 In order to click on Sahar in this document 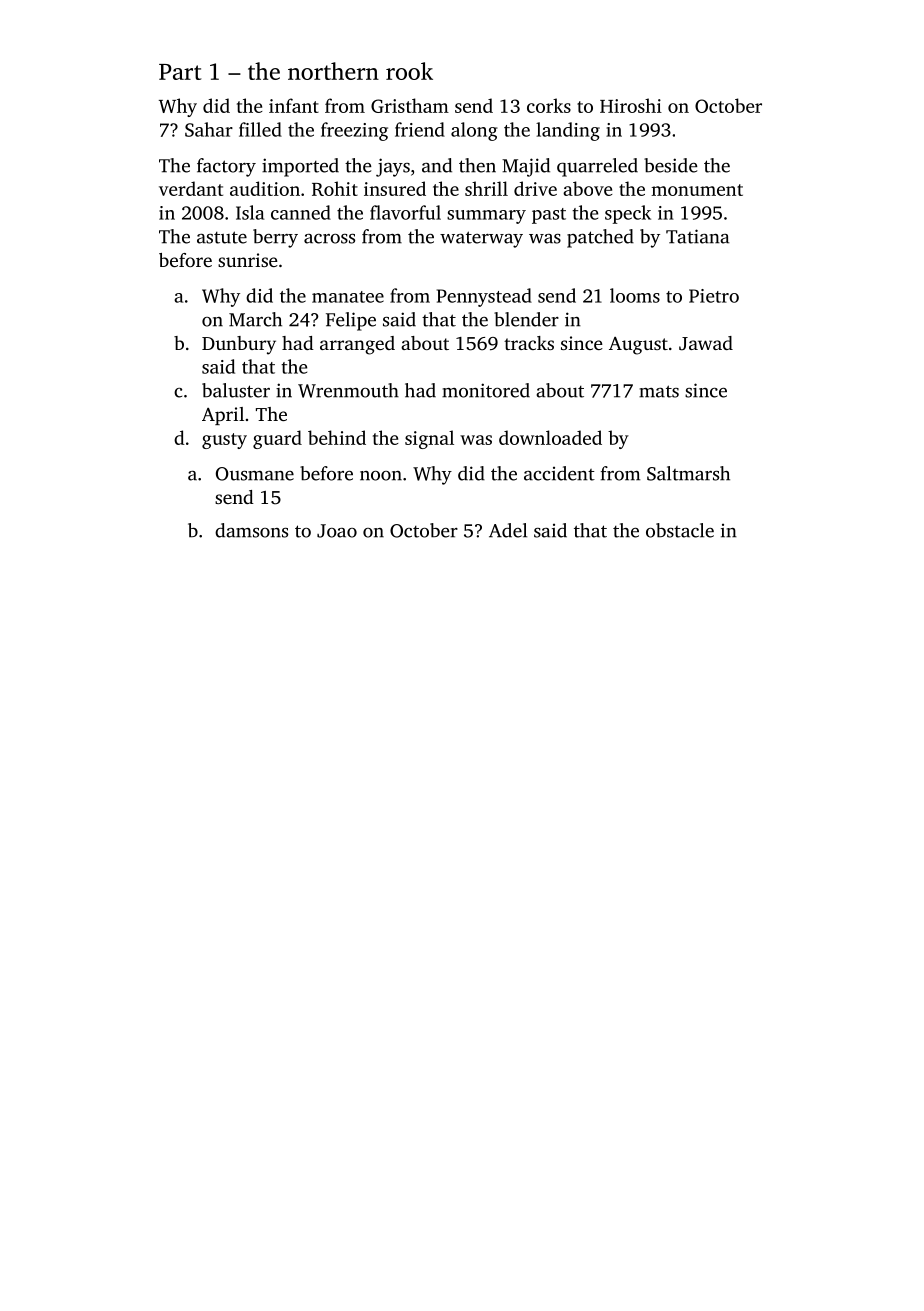, I will do `click(209, 129)`.
